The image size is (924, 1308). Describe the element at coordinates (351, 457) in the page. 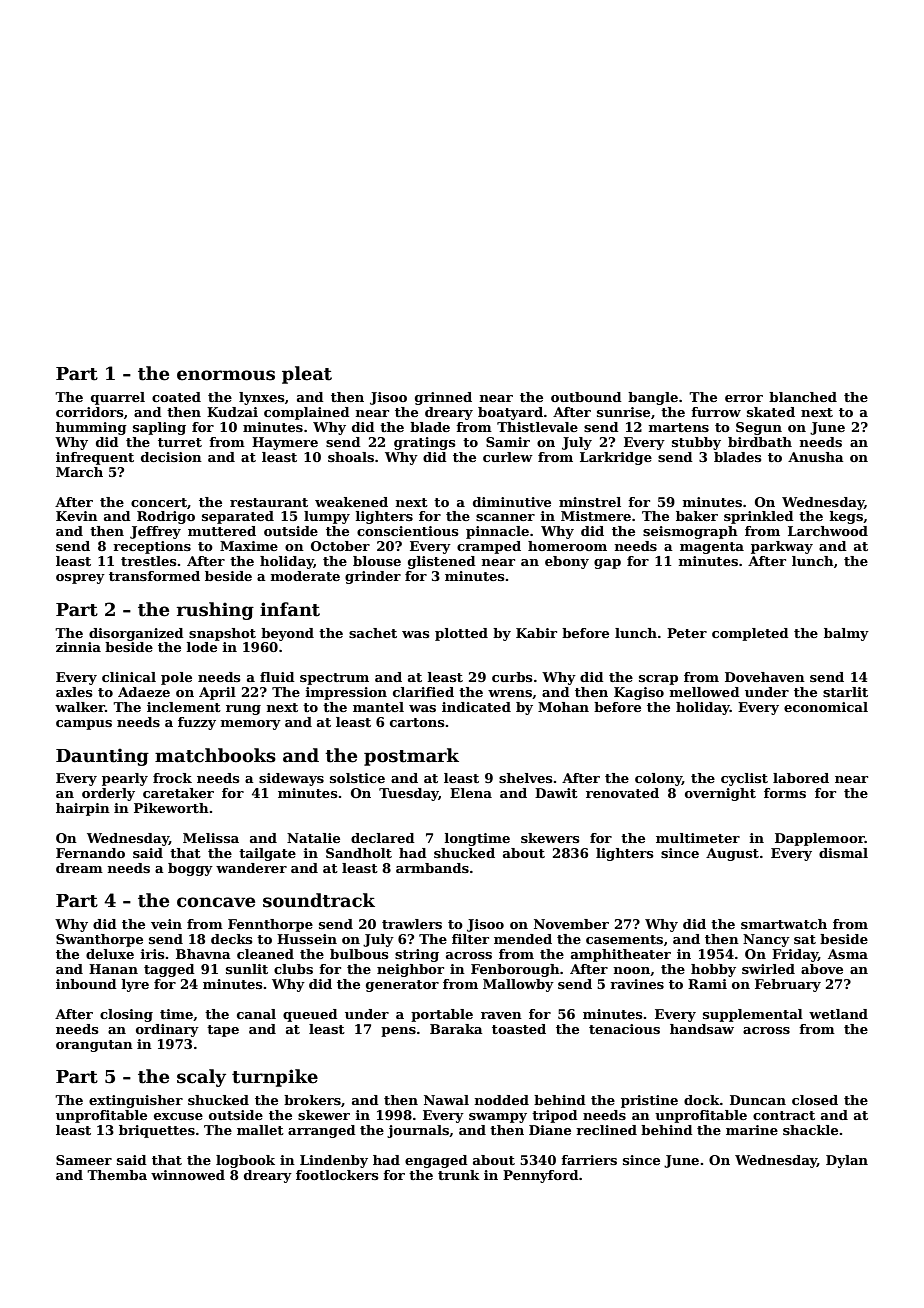

I see `shoals` at that location.
